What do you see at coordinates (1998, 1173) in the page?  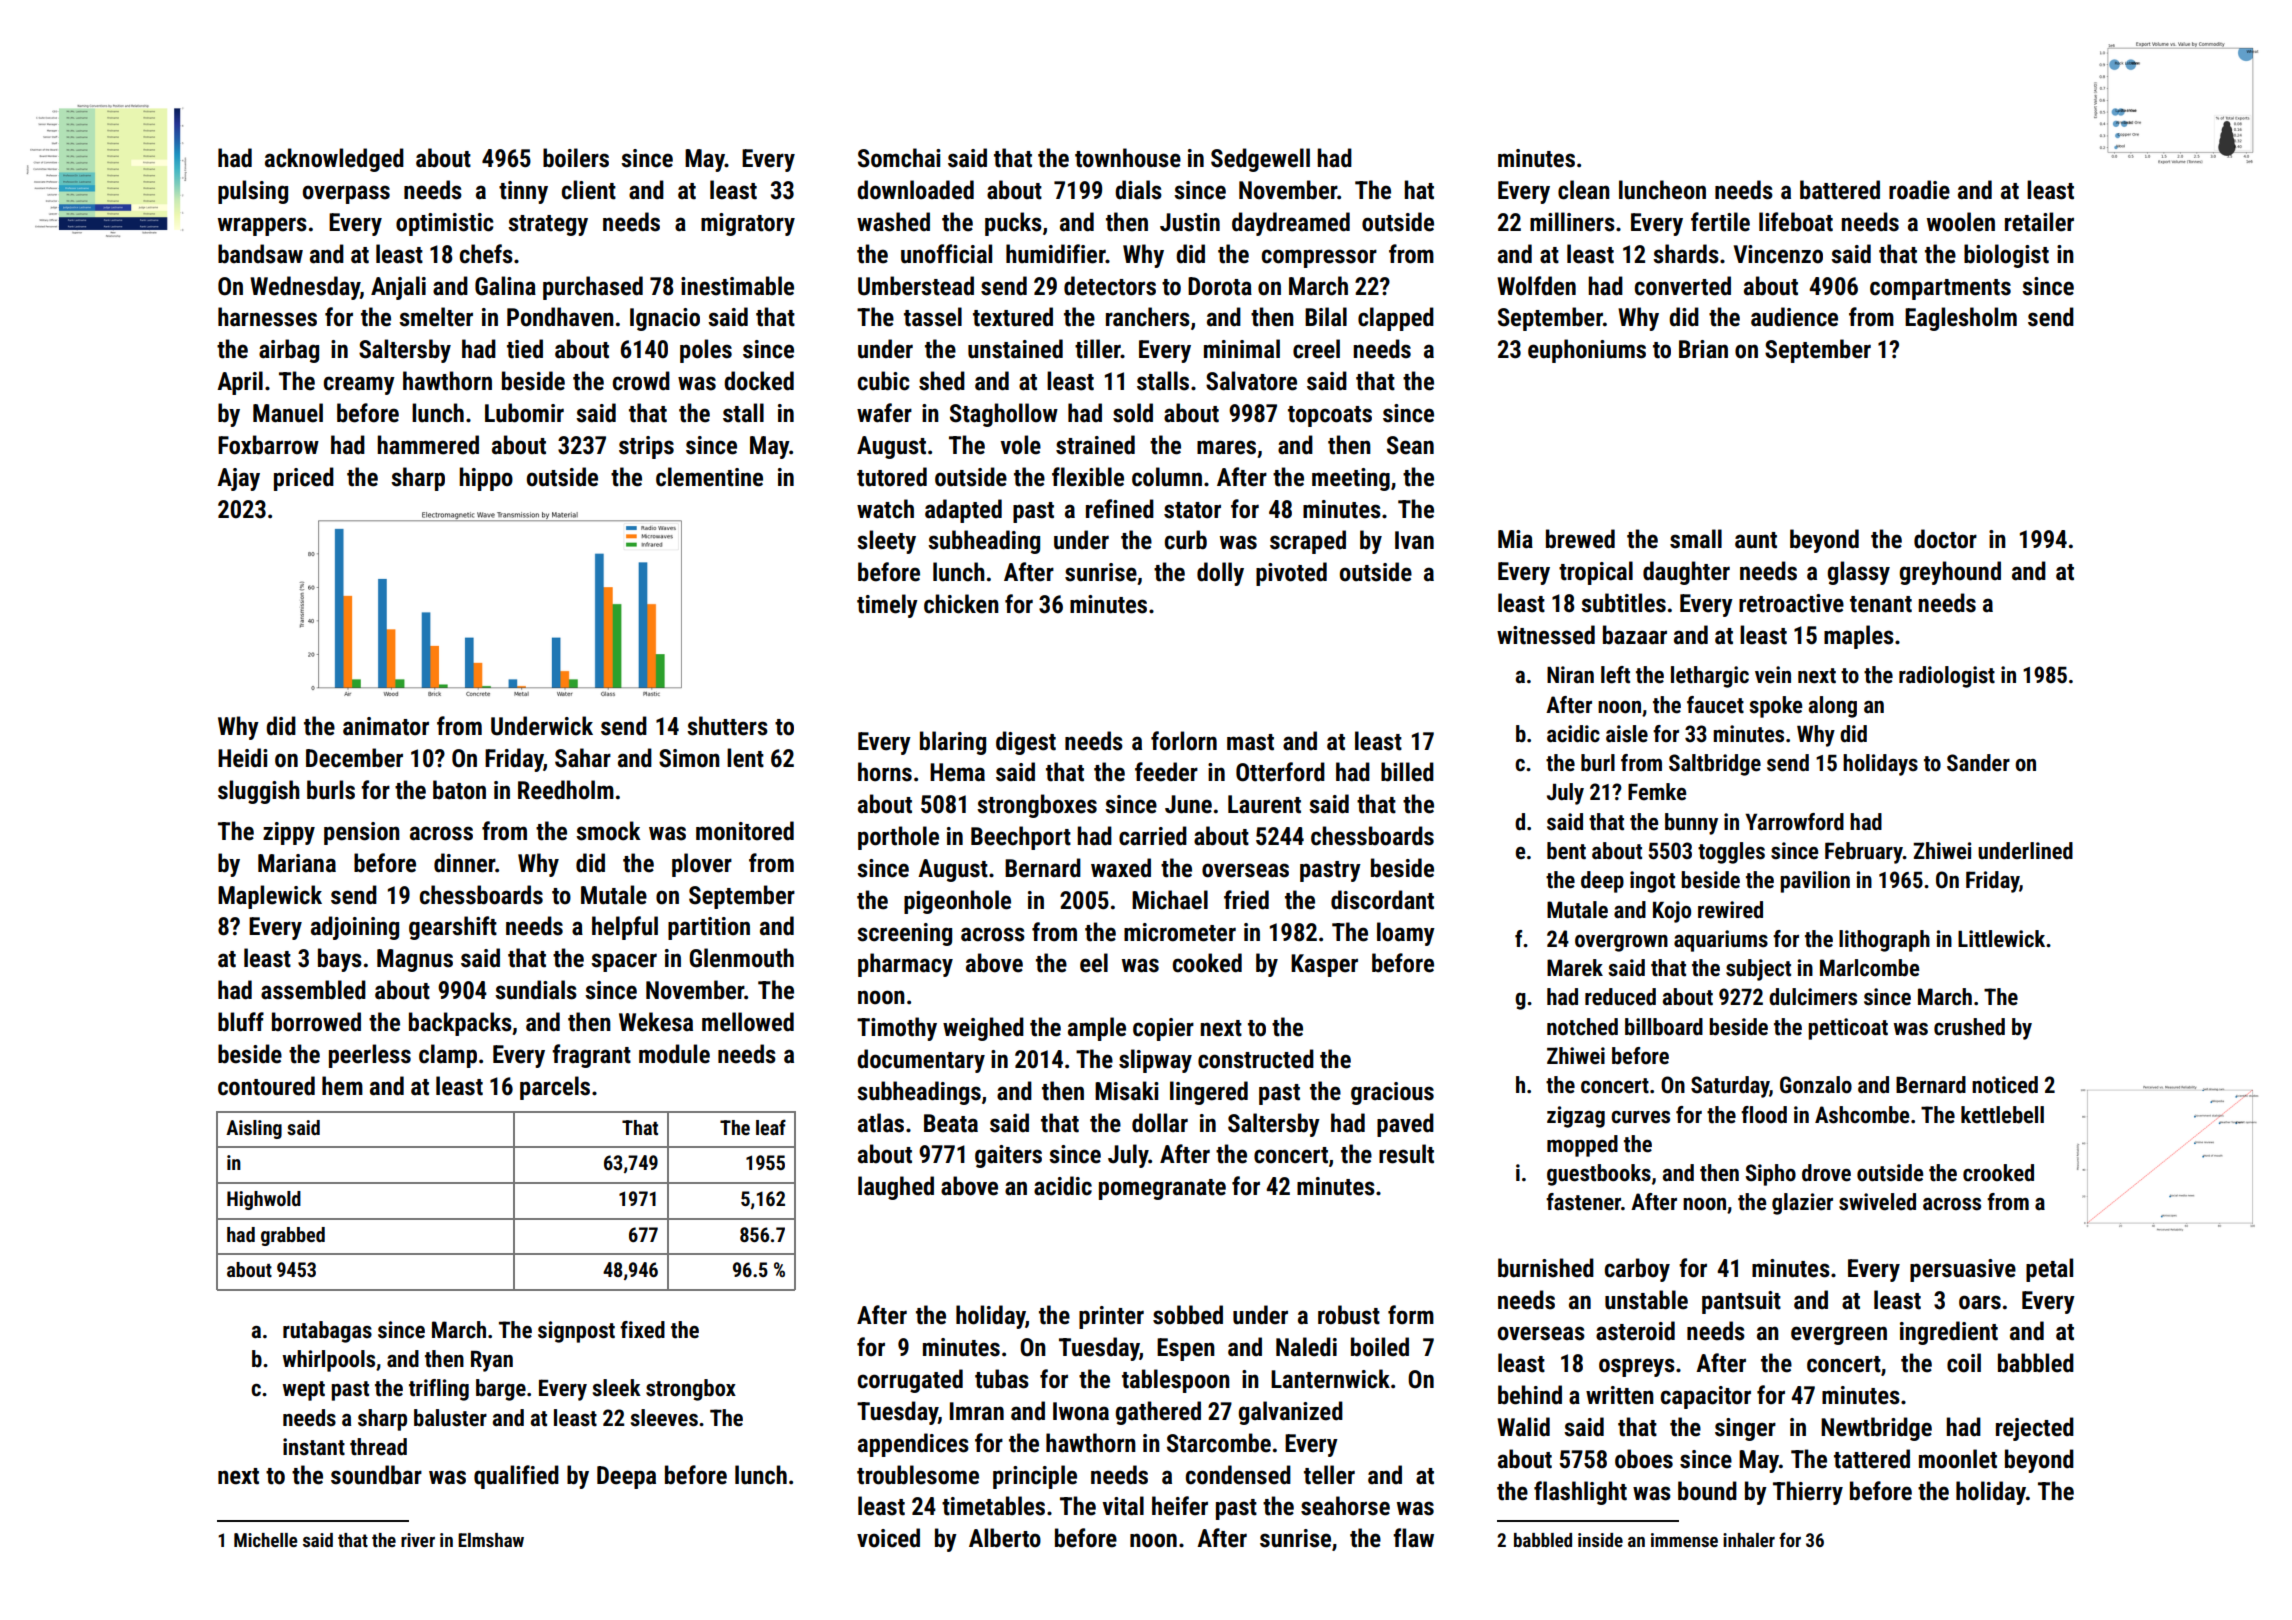 I see `crooked` at bounding box center [1998, 1173].
